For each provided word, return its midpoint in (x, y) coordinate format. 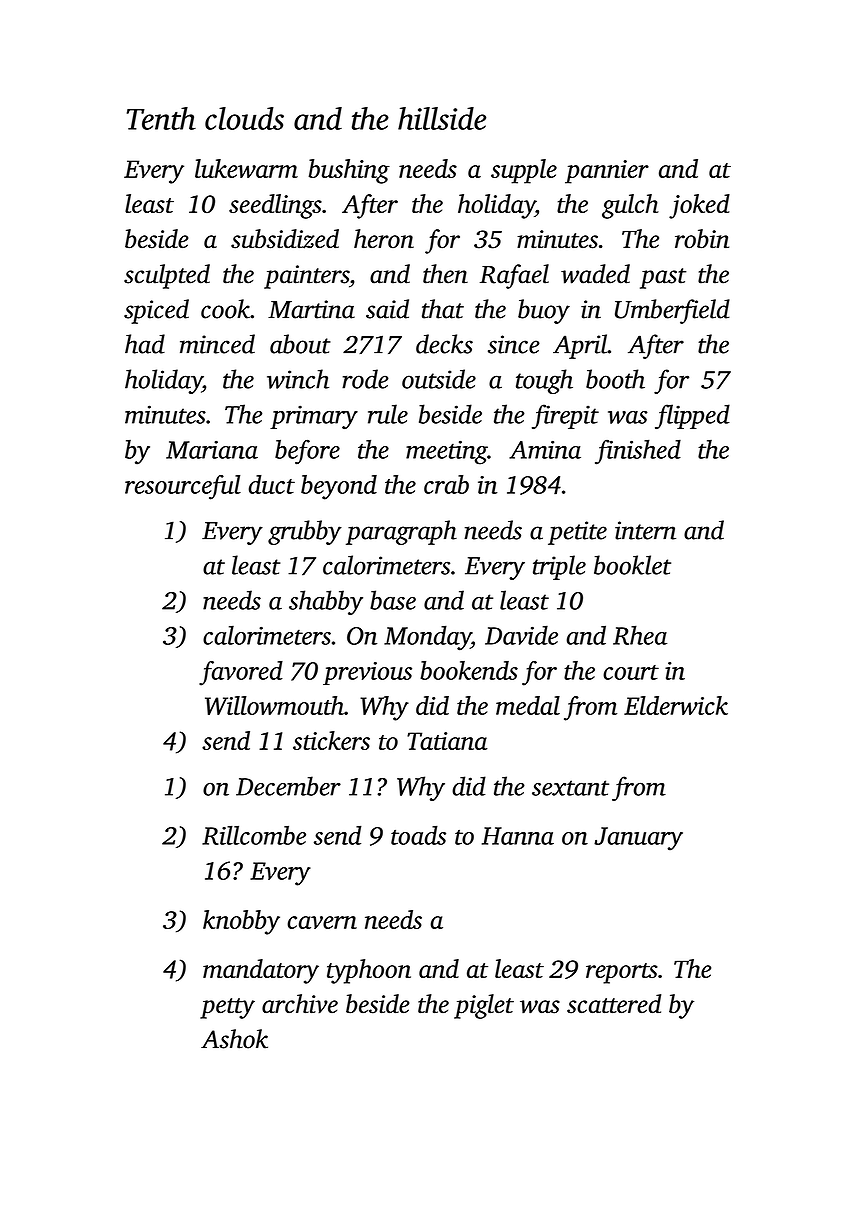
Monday (427, 638)
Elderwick (676, 705)
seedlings (275, 206)
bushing (349, 171)
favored (241, 673)
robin (702, 239)
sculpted (167, 276)
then (445, 274)
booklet (632, 565)
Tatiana (447, 741)
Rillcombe (254, 835)
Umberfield (672, 311)
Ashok (234, 1039)
